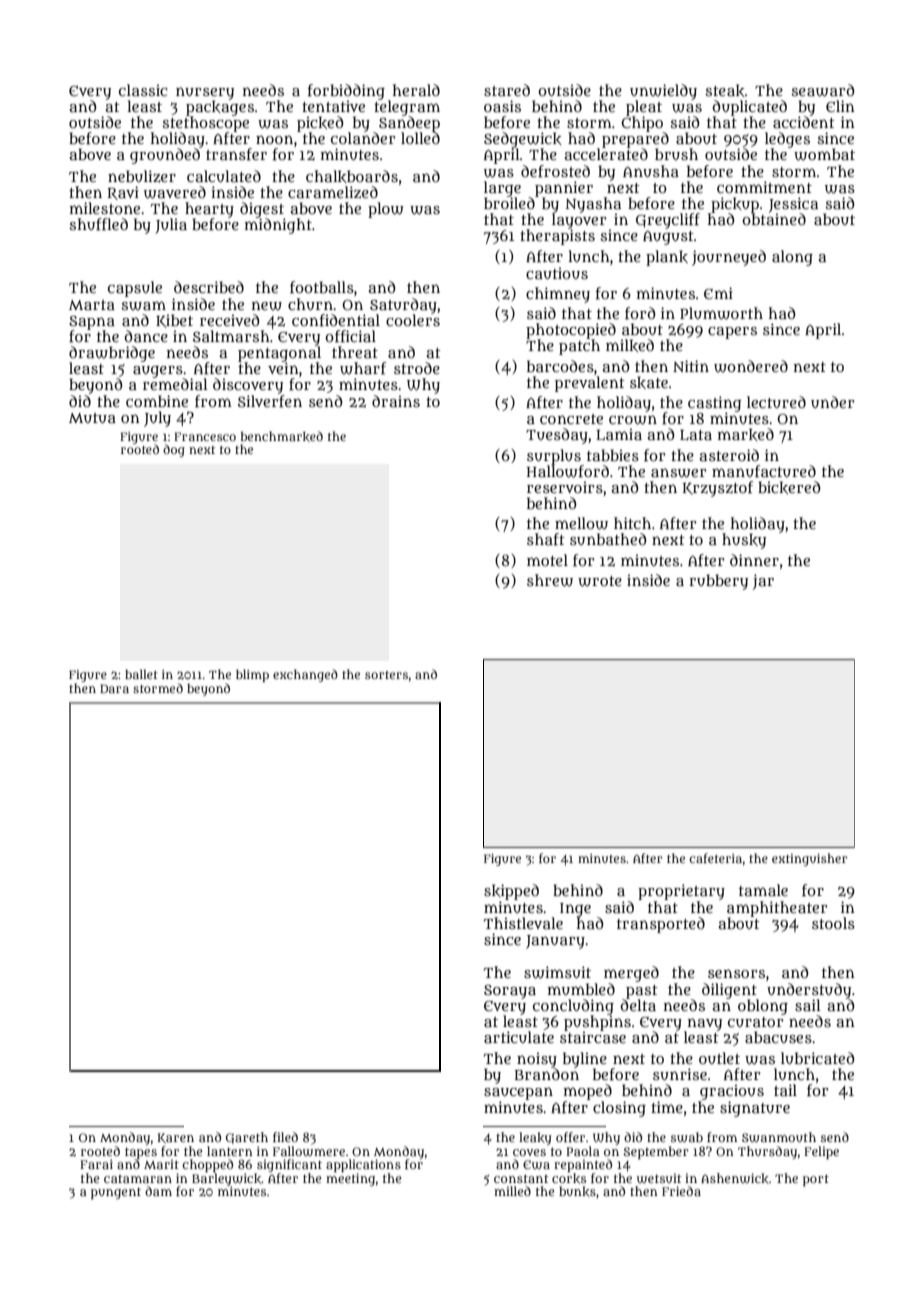 The width and height of the page is (924, 1308). What do you see at coordinates (174, 450) in the page?
I see `dog` at bounding box center [174, 450].
